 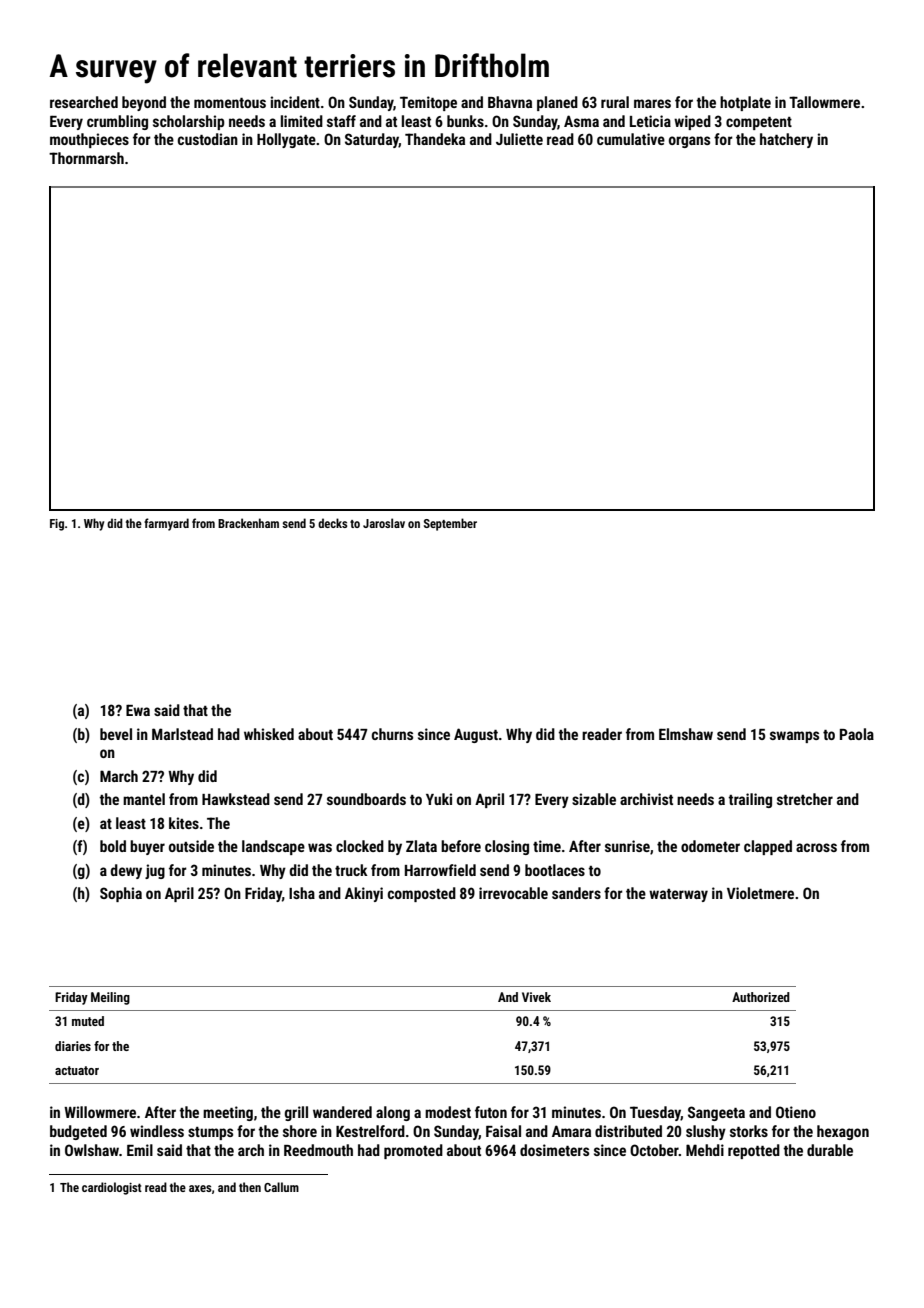 I want to click on incident, so click(x=295, y=102).
